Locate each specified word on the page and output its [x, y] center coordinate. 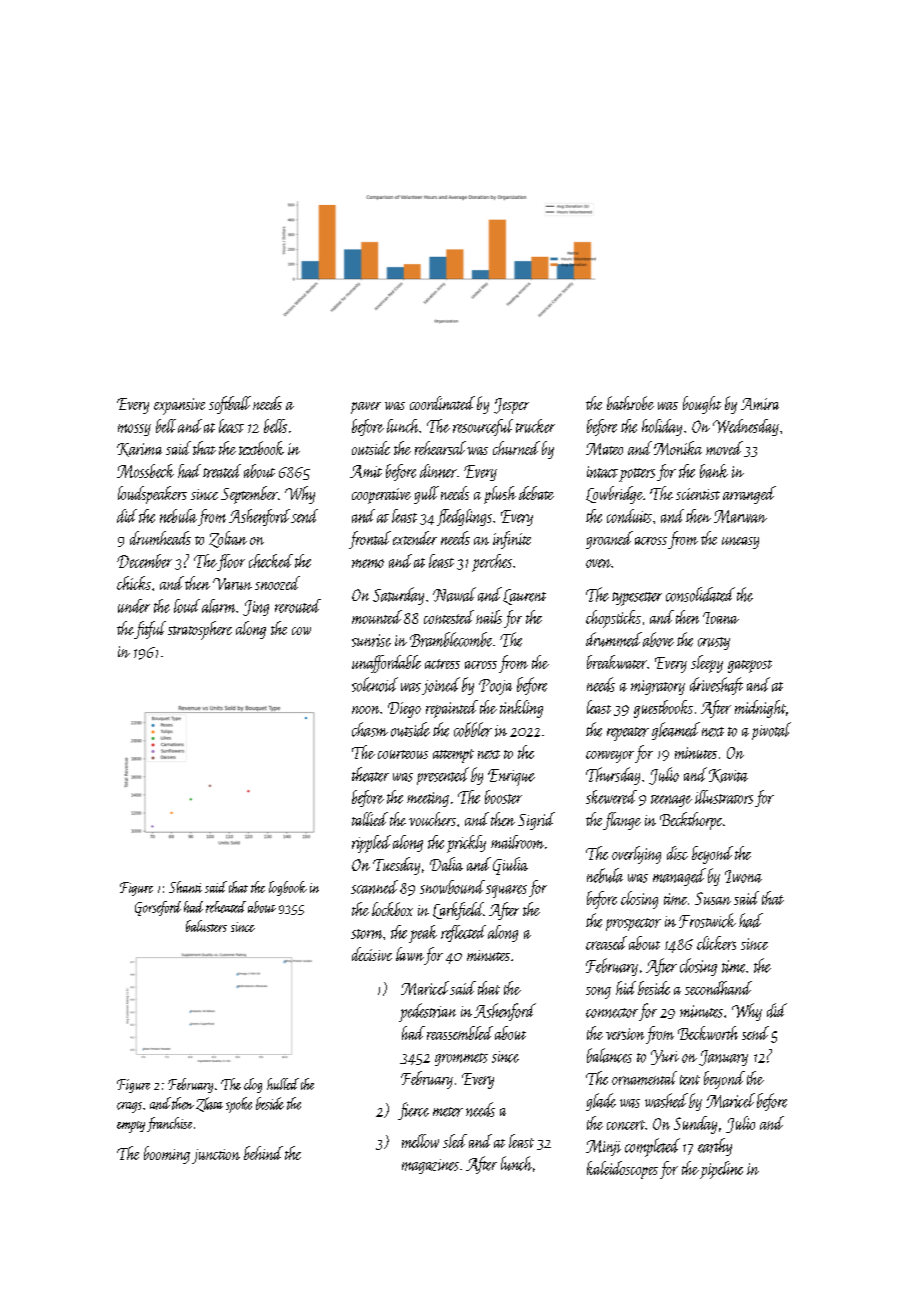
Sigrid [536, 821]
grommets [461, 1059]
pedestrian [427, 1012]
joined [441, 686]
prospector [633, 924]
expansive [179, 406]
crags [129, 1107]
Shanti [185, 887]
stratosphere [200, 630]
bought [702, 405]
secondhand [718, 988]
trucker [535, 426]
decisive [372, 954]
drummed [614, 639]
